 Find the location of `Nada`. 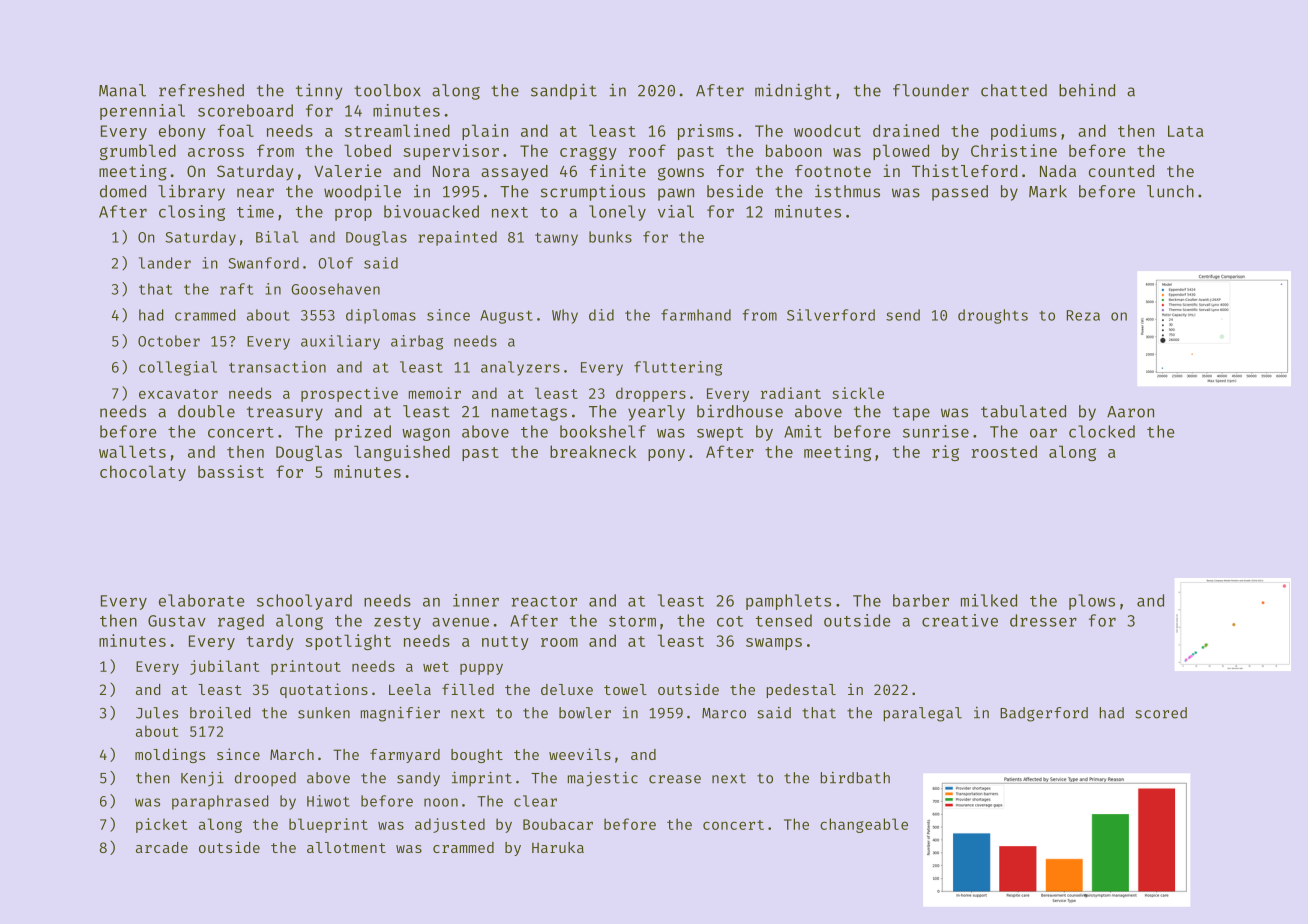

Nada is located at coordinates (1058, 171).
